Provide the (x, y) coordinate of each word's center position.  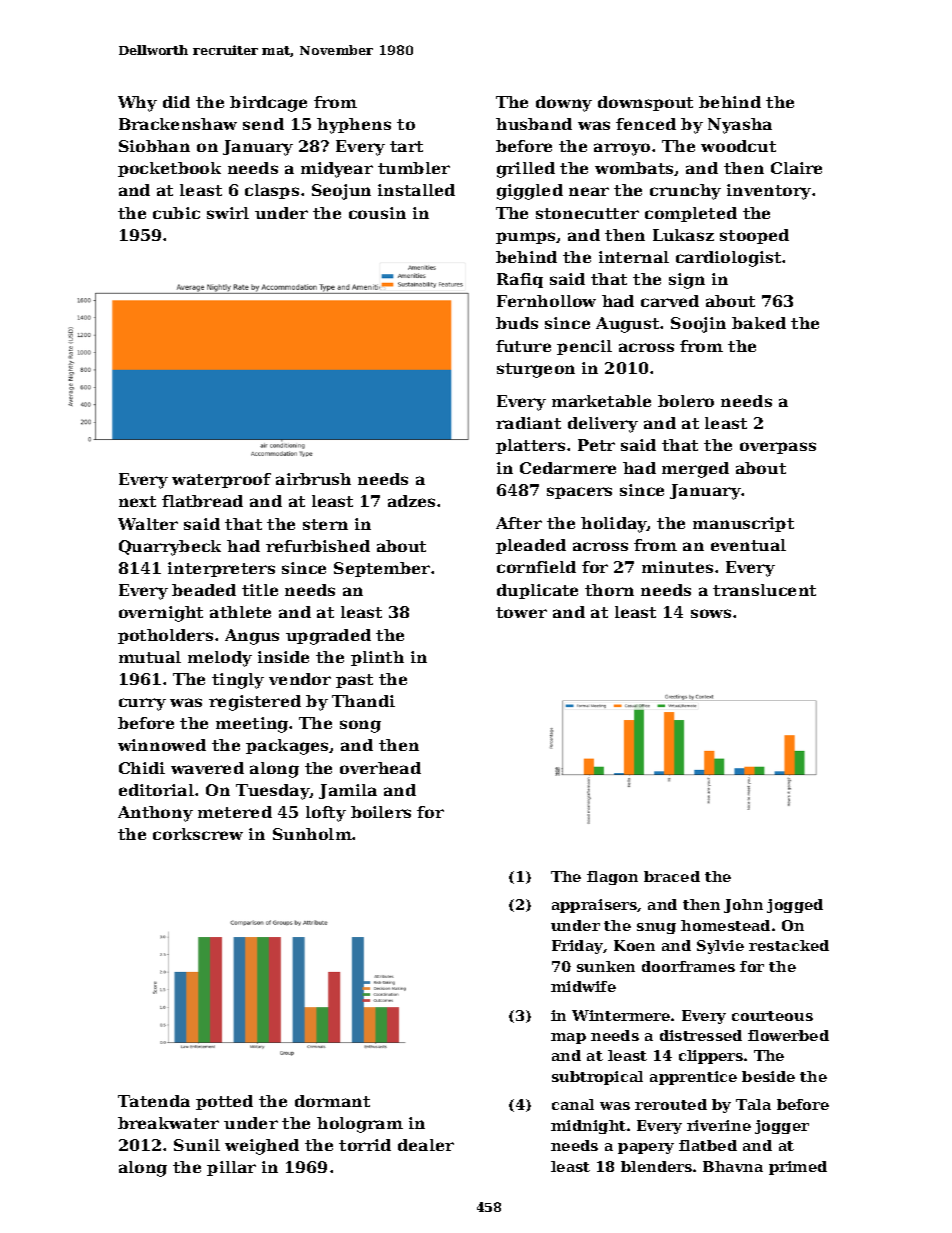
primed (798, 1168)
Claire (796, 168)
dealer (426, 1145)
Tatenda (154, 1101)
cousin (377, 213)
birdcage (268, 104)
